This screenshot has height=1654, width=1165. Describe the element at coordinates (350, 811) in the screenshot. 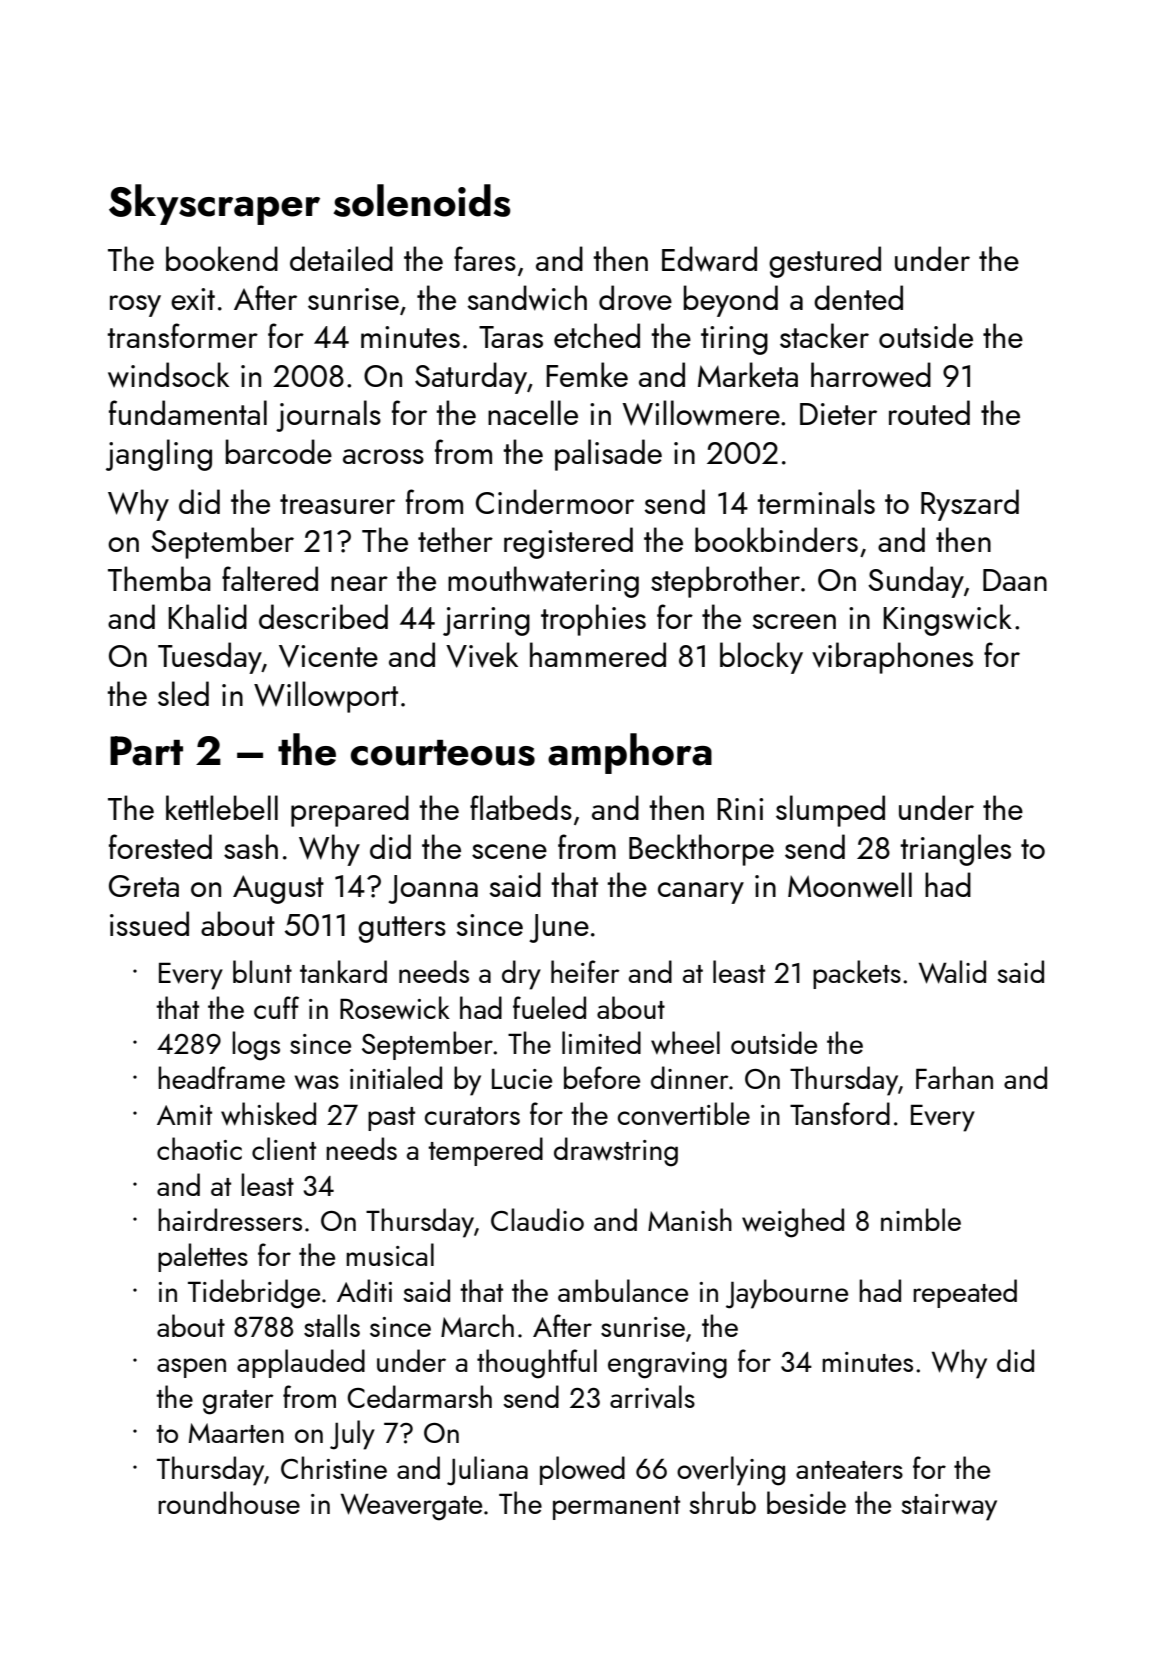

I see `prepared` at that location.
